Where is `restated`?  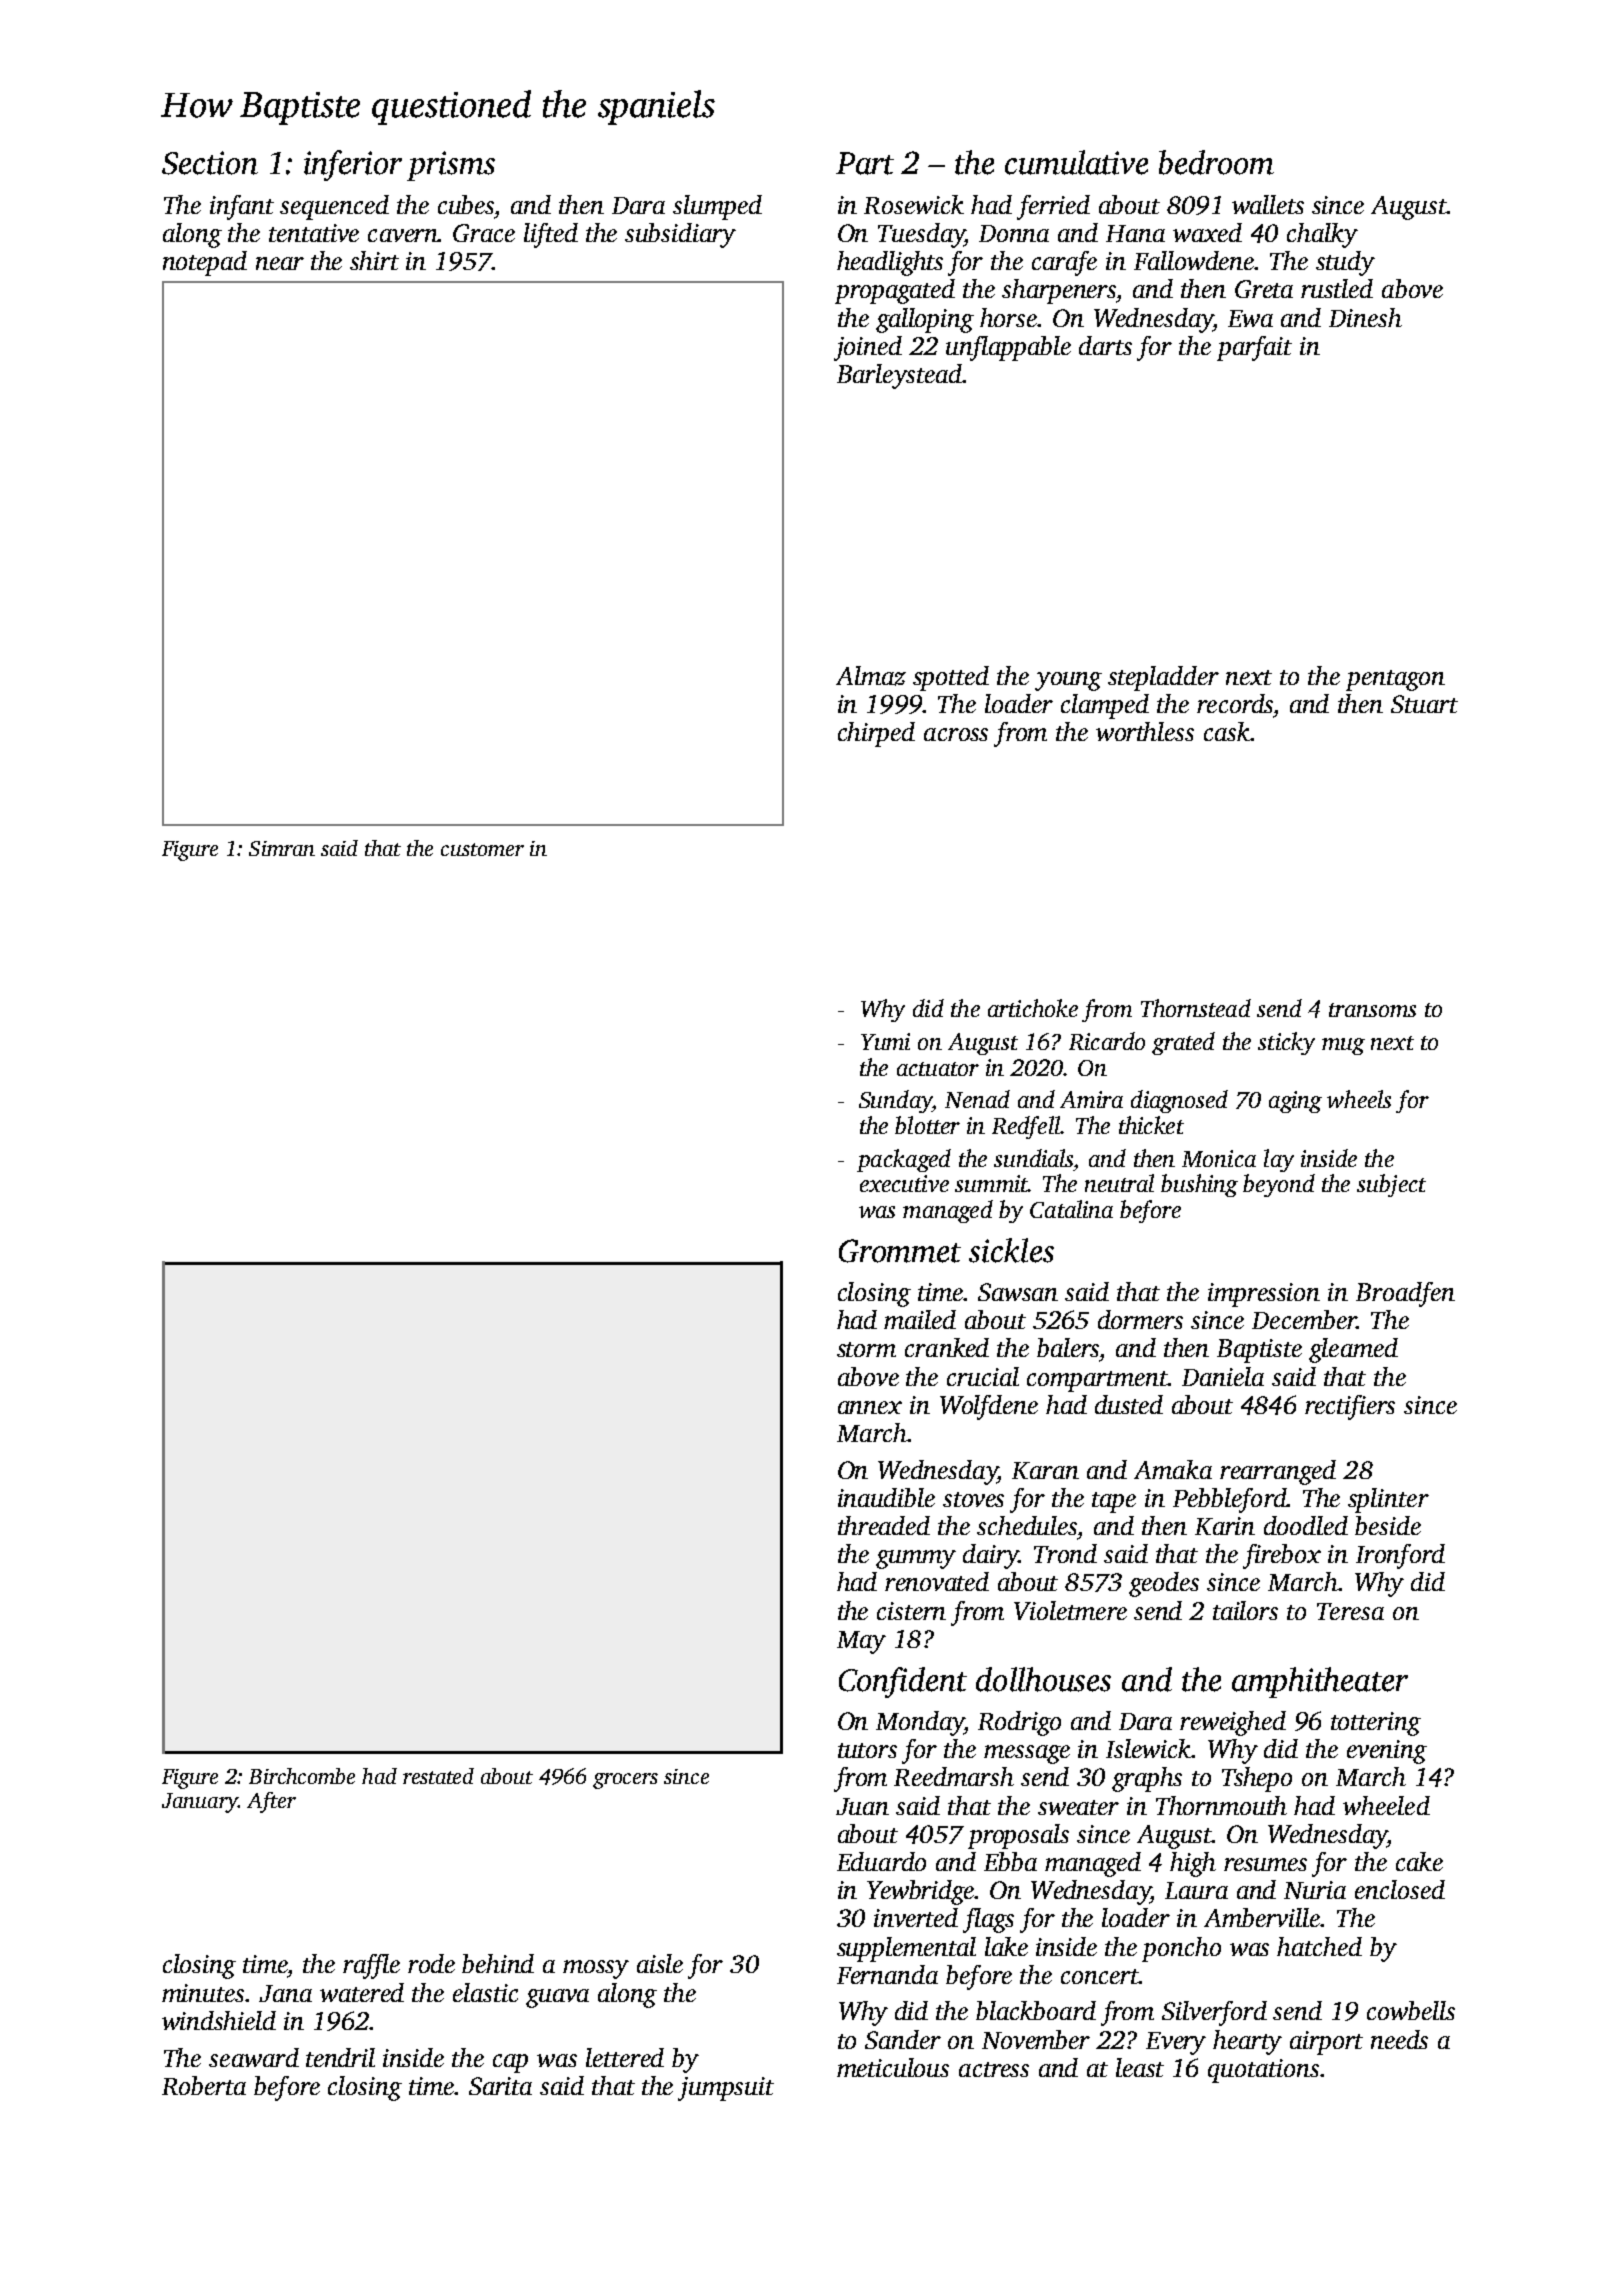 restated is located at coordinates (438, 1776).
